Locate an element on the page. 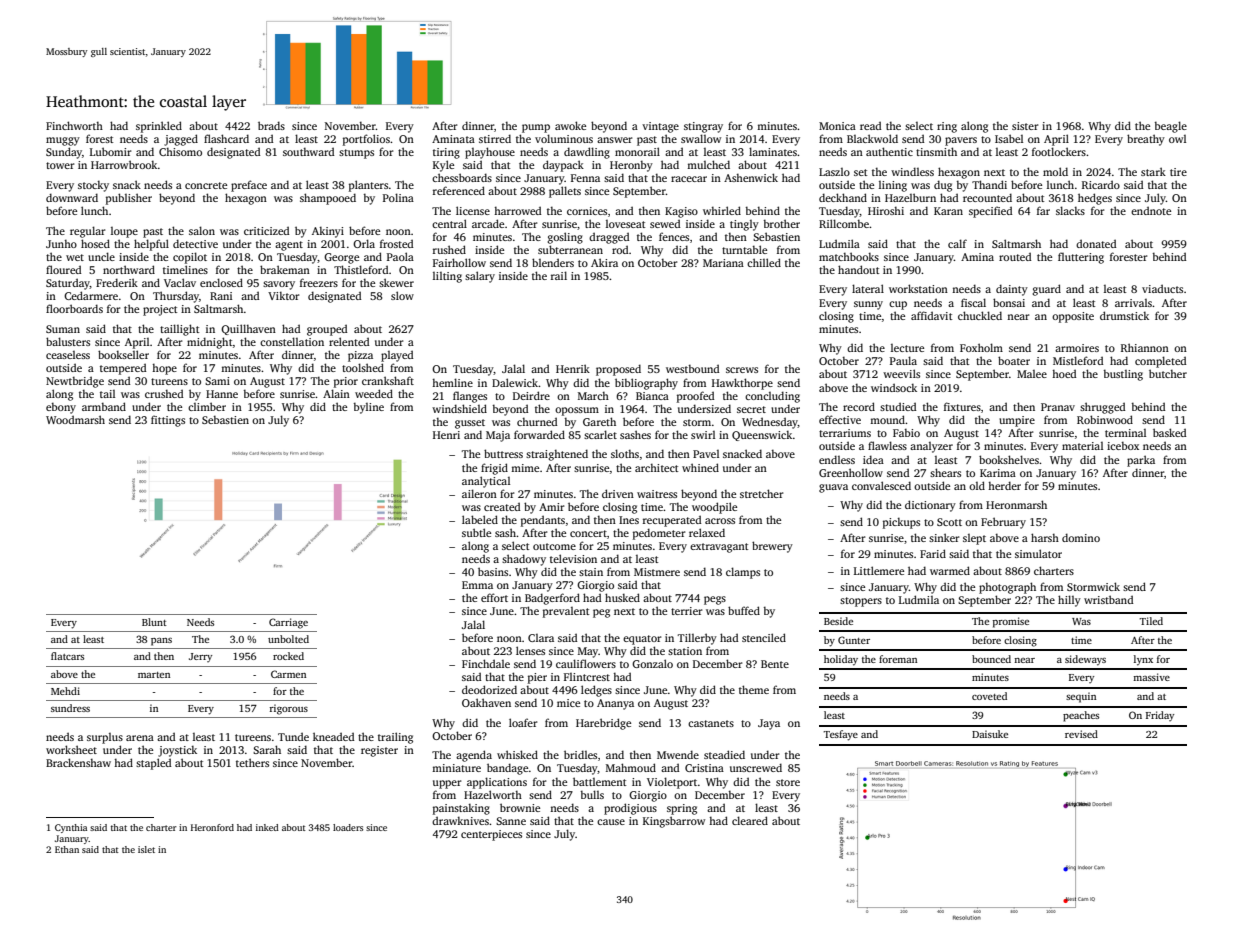  vintage is located at coordinates (660, 127).
